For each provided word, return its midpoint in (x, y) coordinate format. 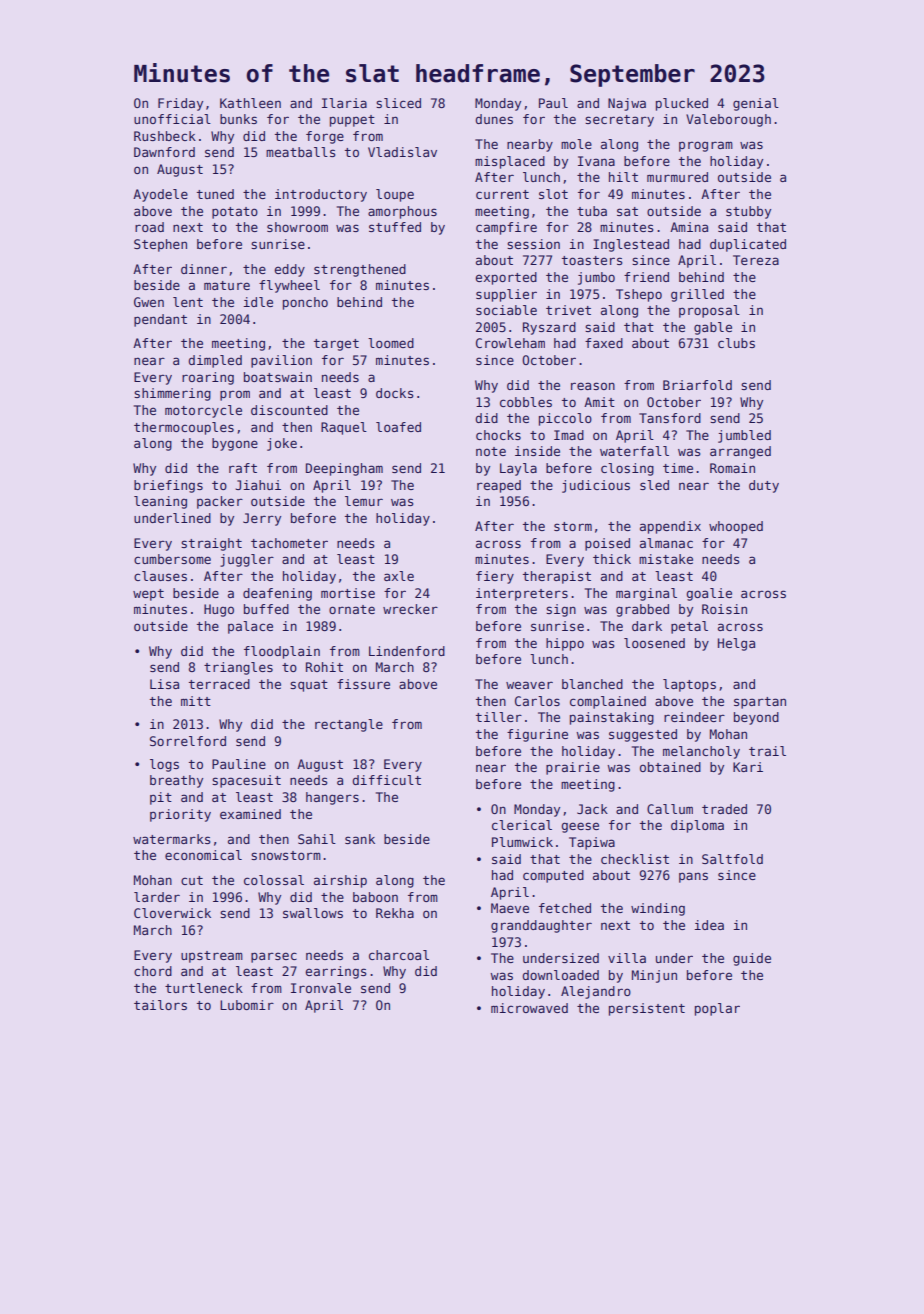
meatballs (300, 152)
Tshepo (639, 295)
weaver (529, 685)
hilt (623, 177)
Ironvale (321, 988)
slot (553, 194)
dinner (204, 269)
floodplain (282, 652)
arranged (740, 452)
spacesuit (246, 781)
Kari (748, 767)
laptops (689, 685)
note (491, 451)
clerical (522, 825)
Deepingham (344, 469)
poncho (305, 303)
